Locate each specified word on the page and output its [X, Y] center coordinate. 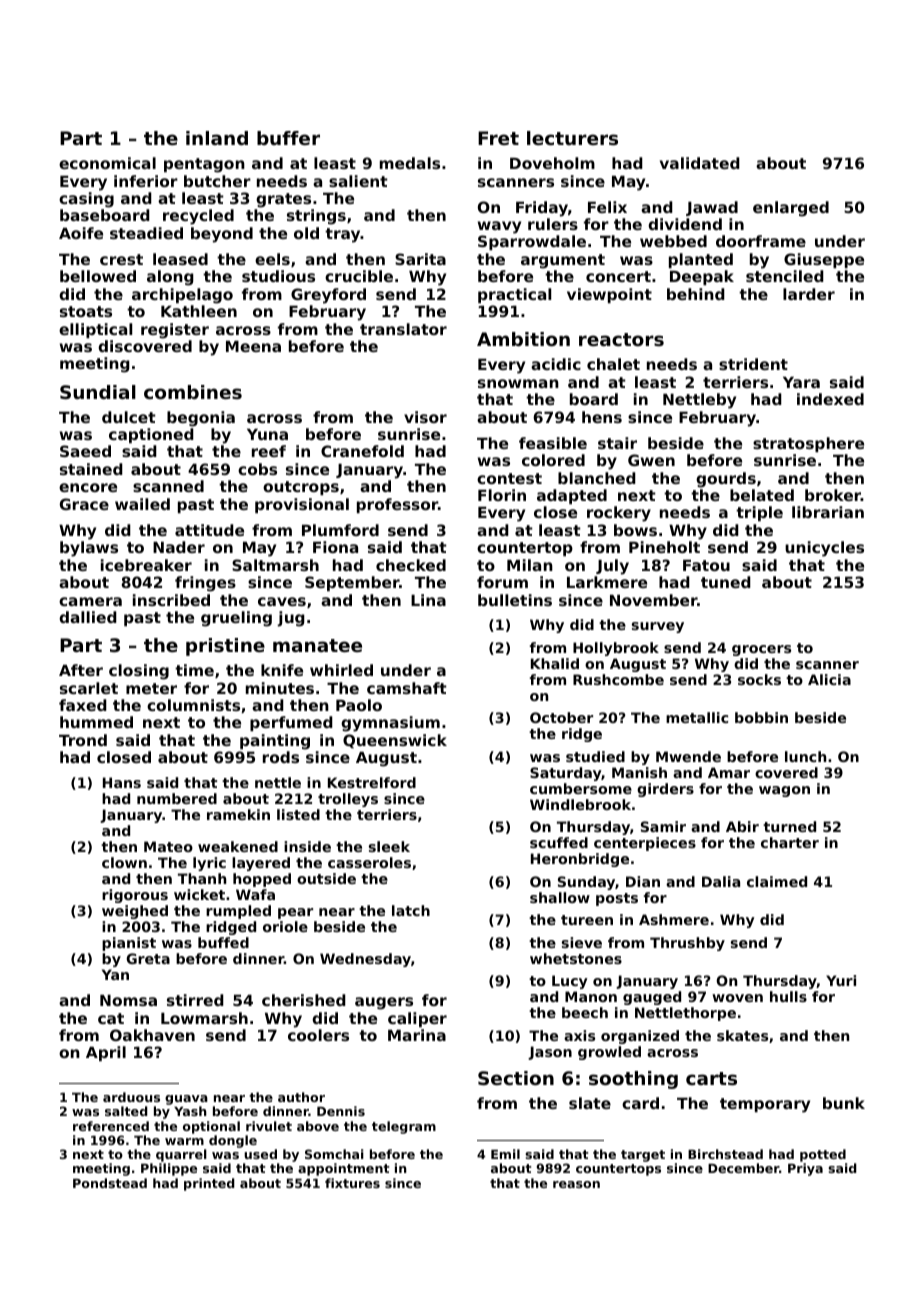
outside [326, 878]
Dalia [721, 881]
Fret [498, 138]
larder [809, 294]
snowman [518, 383]
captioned [151, 435]
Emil [505, 1154]
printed [209, 1184]
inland [217, 138]
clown [124, 862]
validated [700, 163]
